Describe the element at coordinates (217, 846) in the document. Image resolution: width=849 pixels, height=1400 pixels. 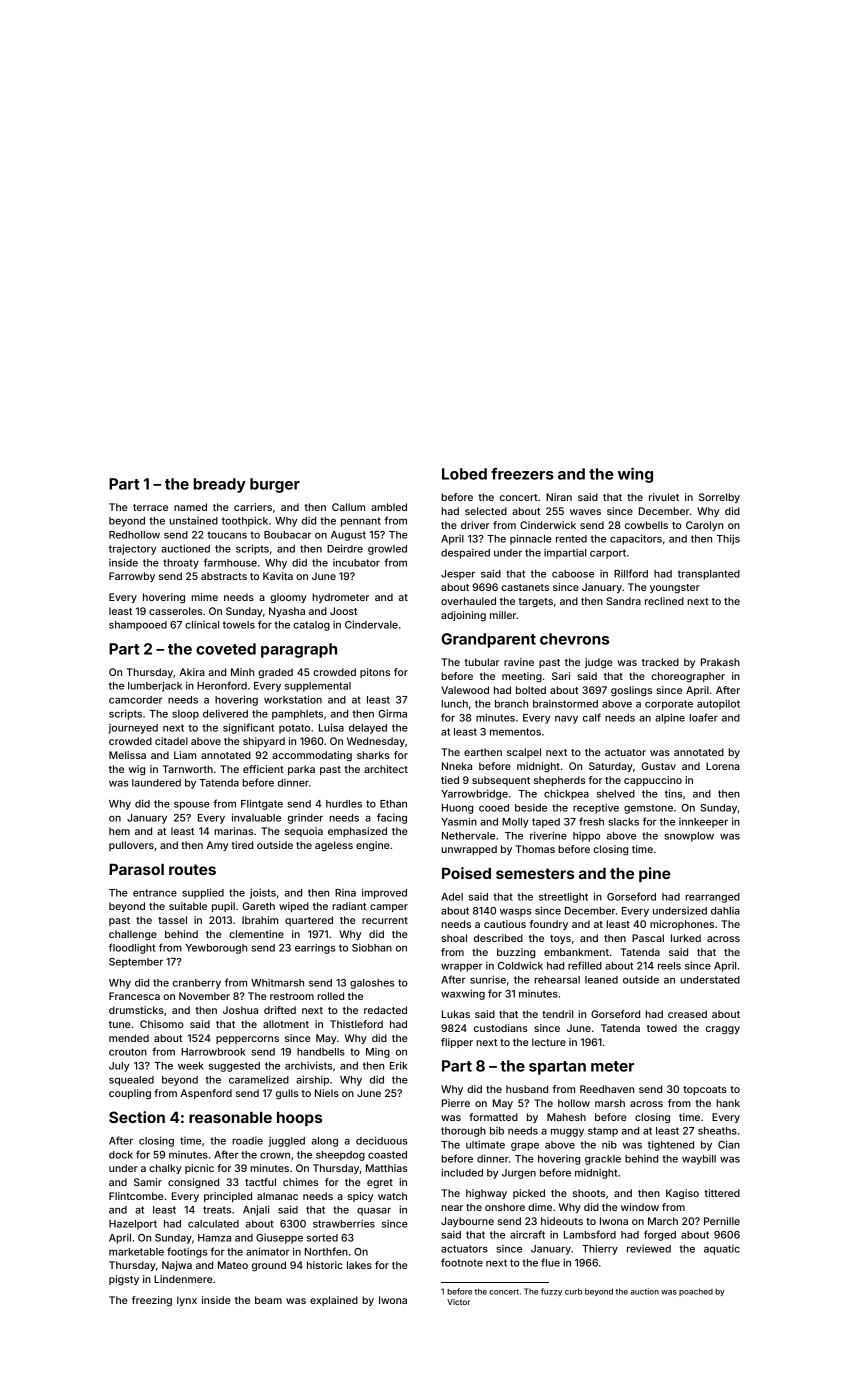
I see `Amy` at that location.
